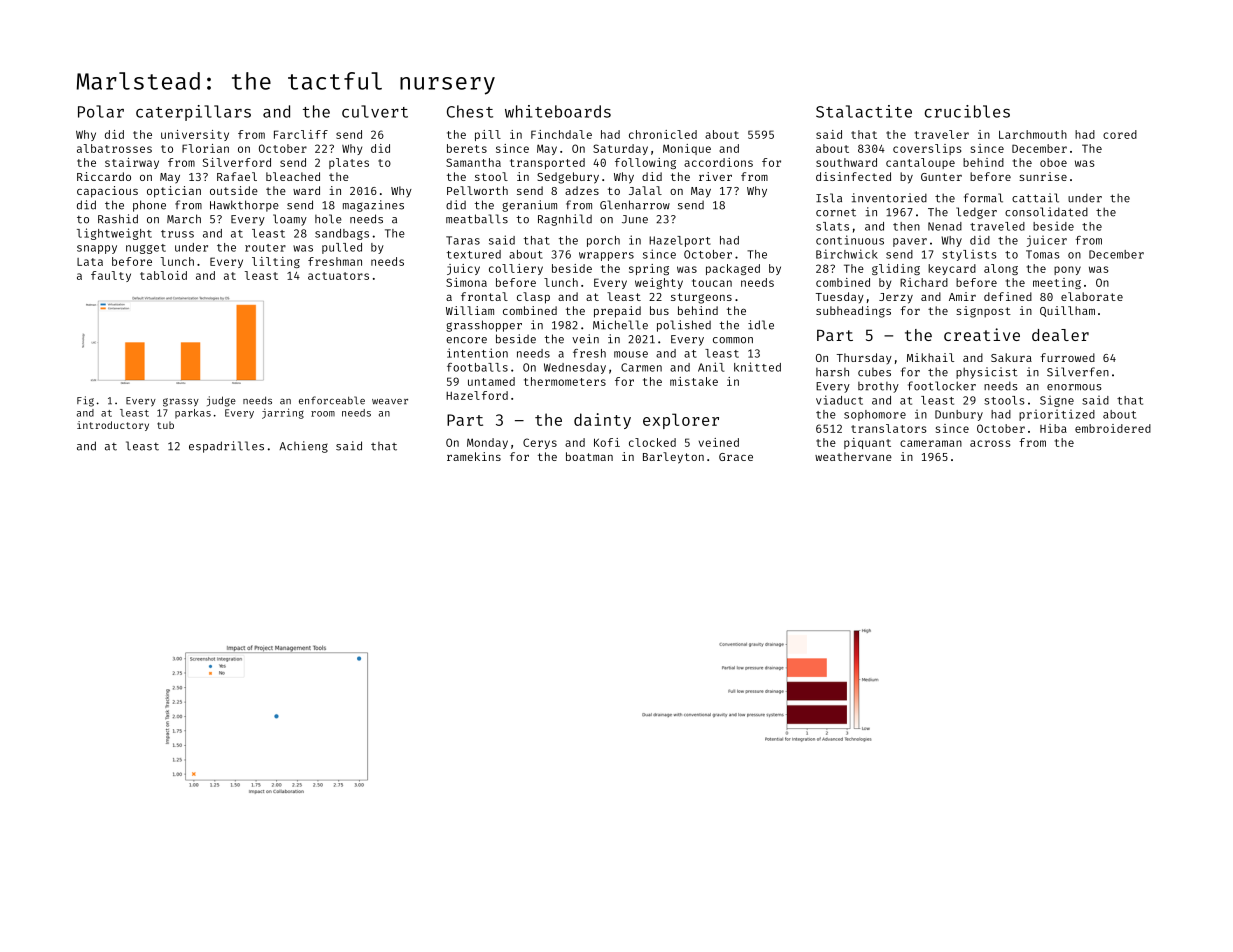 This screenshot has height=952, width=1233. What do you see at coordinates (470, 111) in the screenshot?
I see `Chest` at bounding box center [470, 111].
